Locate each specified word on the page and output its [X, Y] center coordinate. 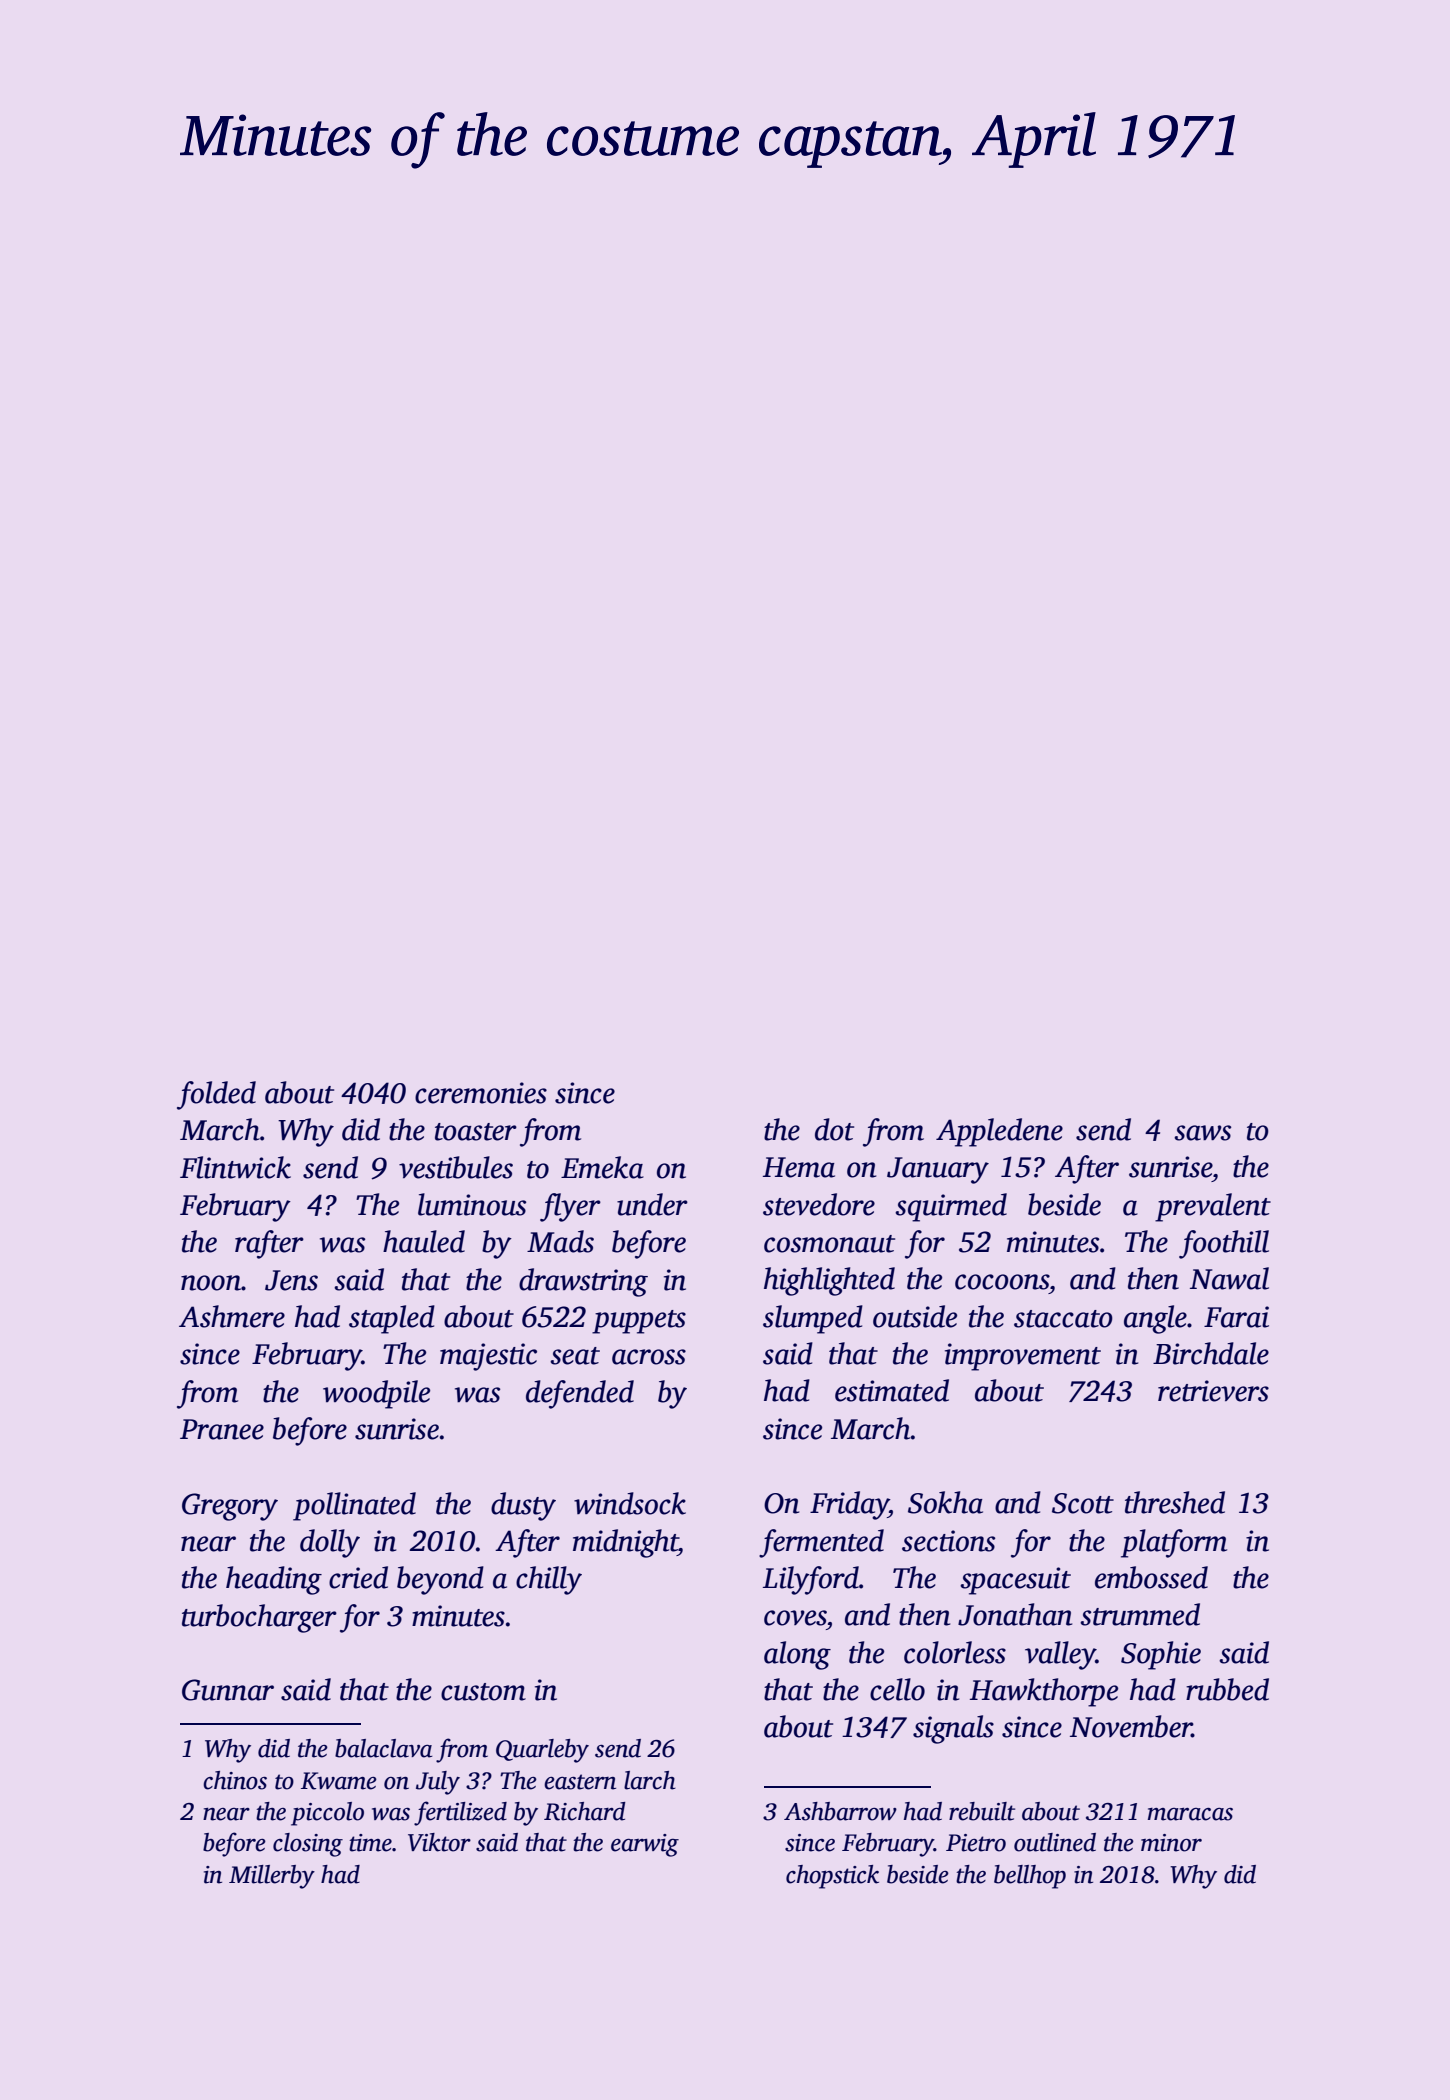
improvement [1023, 1357]
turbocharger [259, 1618]
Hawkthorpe [1044, 1692]
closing [308, 1845]
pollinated [354, 1506]
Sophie [1161, 1655]
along [797, 1655]
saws [1202, 1133]
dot [834, 1129]
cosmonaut [829, 1244]
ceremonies [481, 1093]
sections [948, 1541]
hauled [424, 1241]
